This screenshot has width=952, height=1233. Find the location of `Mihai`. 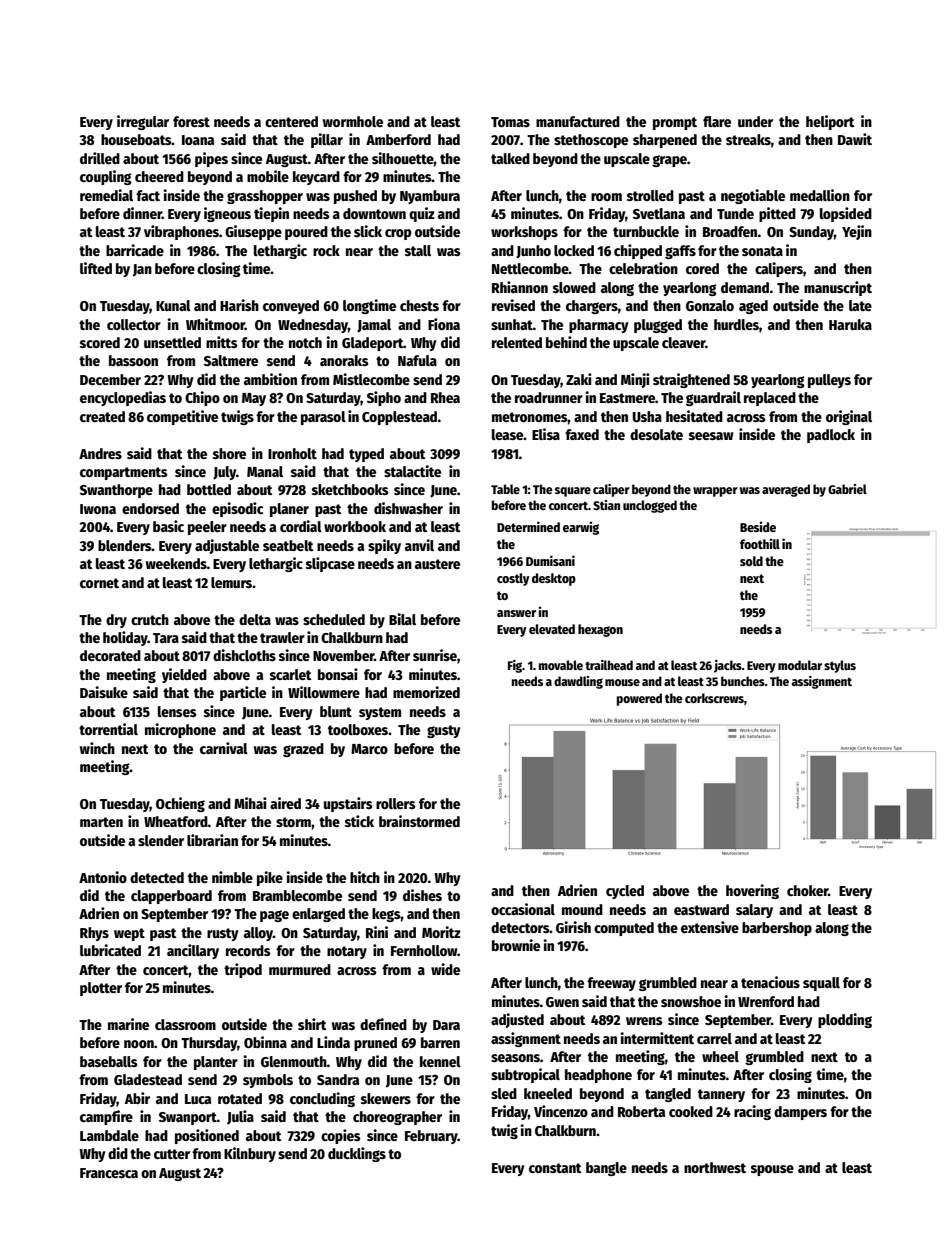

Mihai is located at coordinates (250, 803).
